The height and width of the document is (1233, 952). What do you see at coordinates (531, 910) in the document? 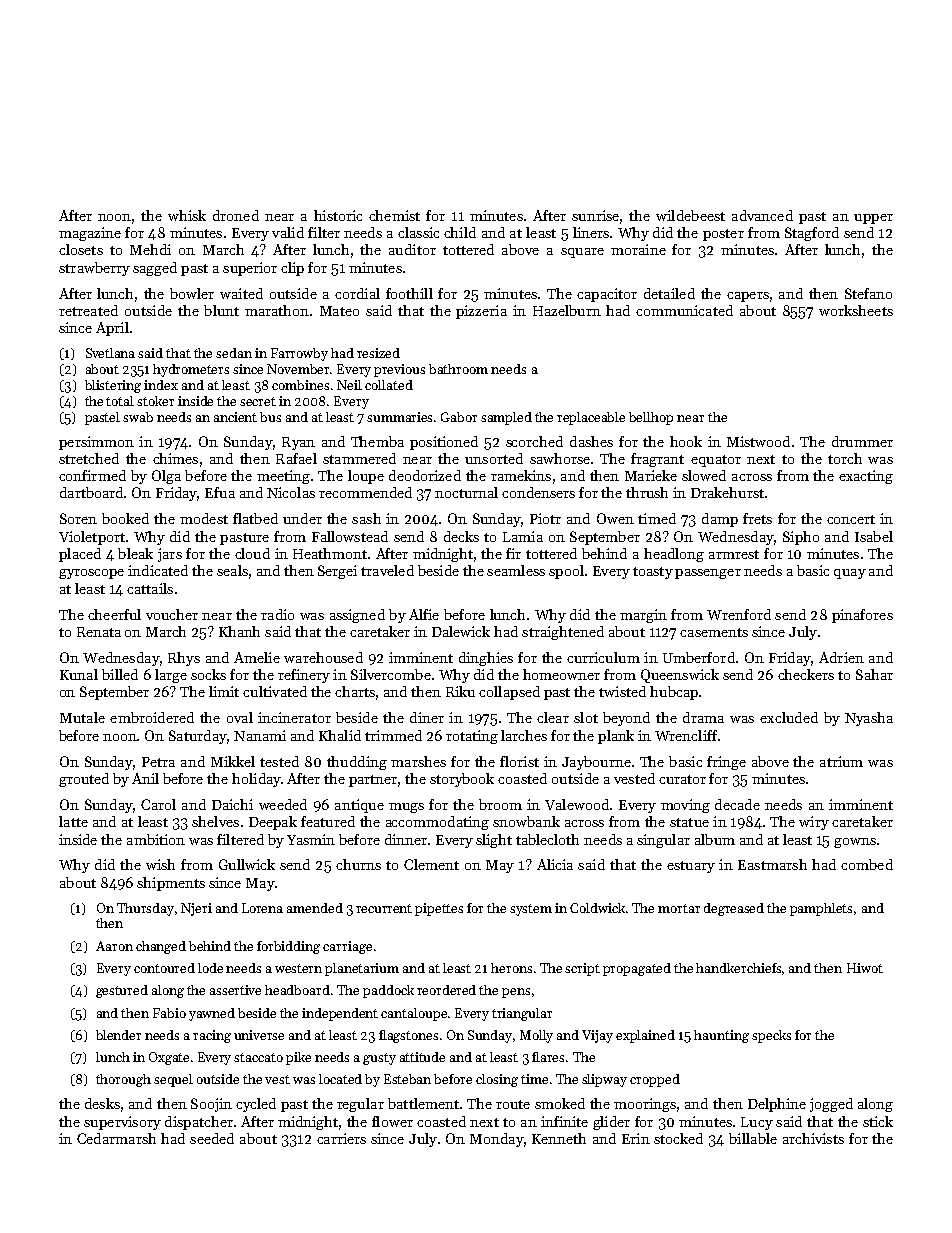
I see `system` at bounding box center [531, 910].
